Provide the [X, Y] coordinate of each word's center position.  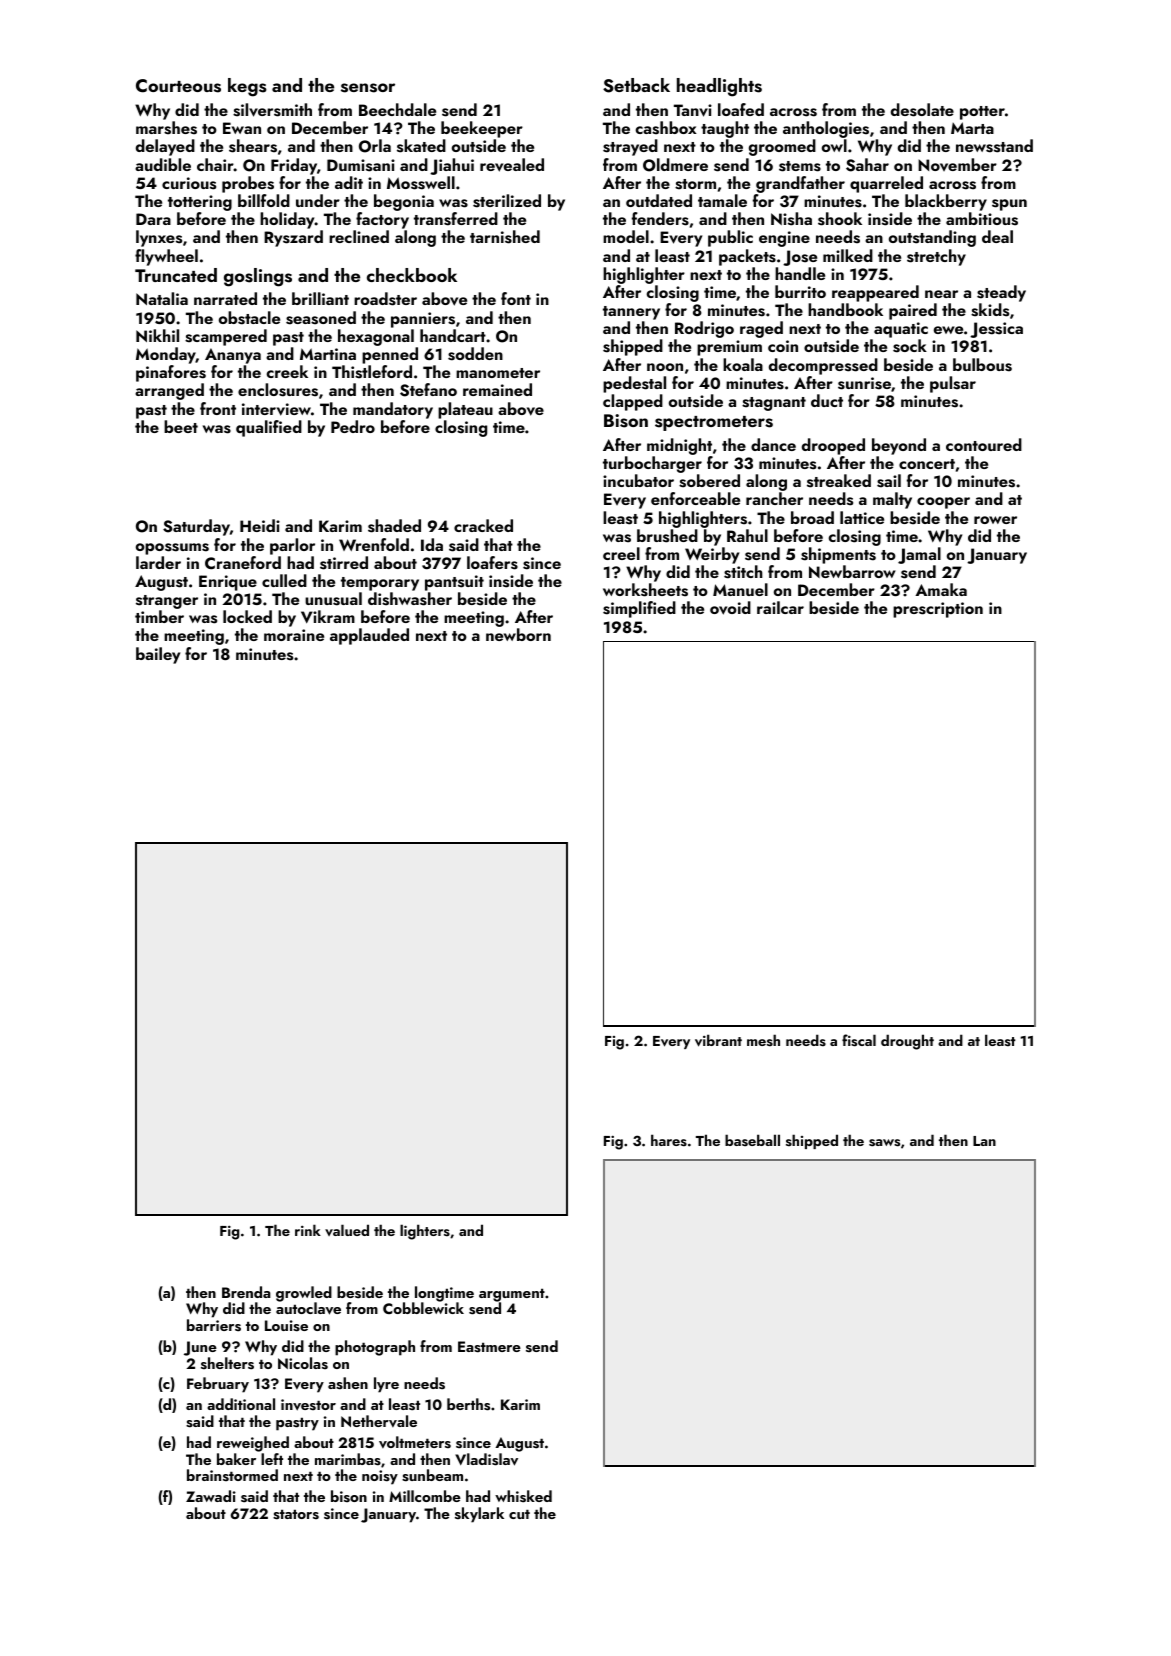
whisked [523, 1496]
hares [669, 1140]
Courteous [178, 86]
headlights [719, 87]
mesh [763, 1040]
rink [308, 1230]
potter [982, 113]
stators [296, 1514]
